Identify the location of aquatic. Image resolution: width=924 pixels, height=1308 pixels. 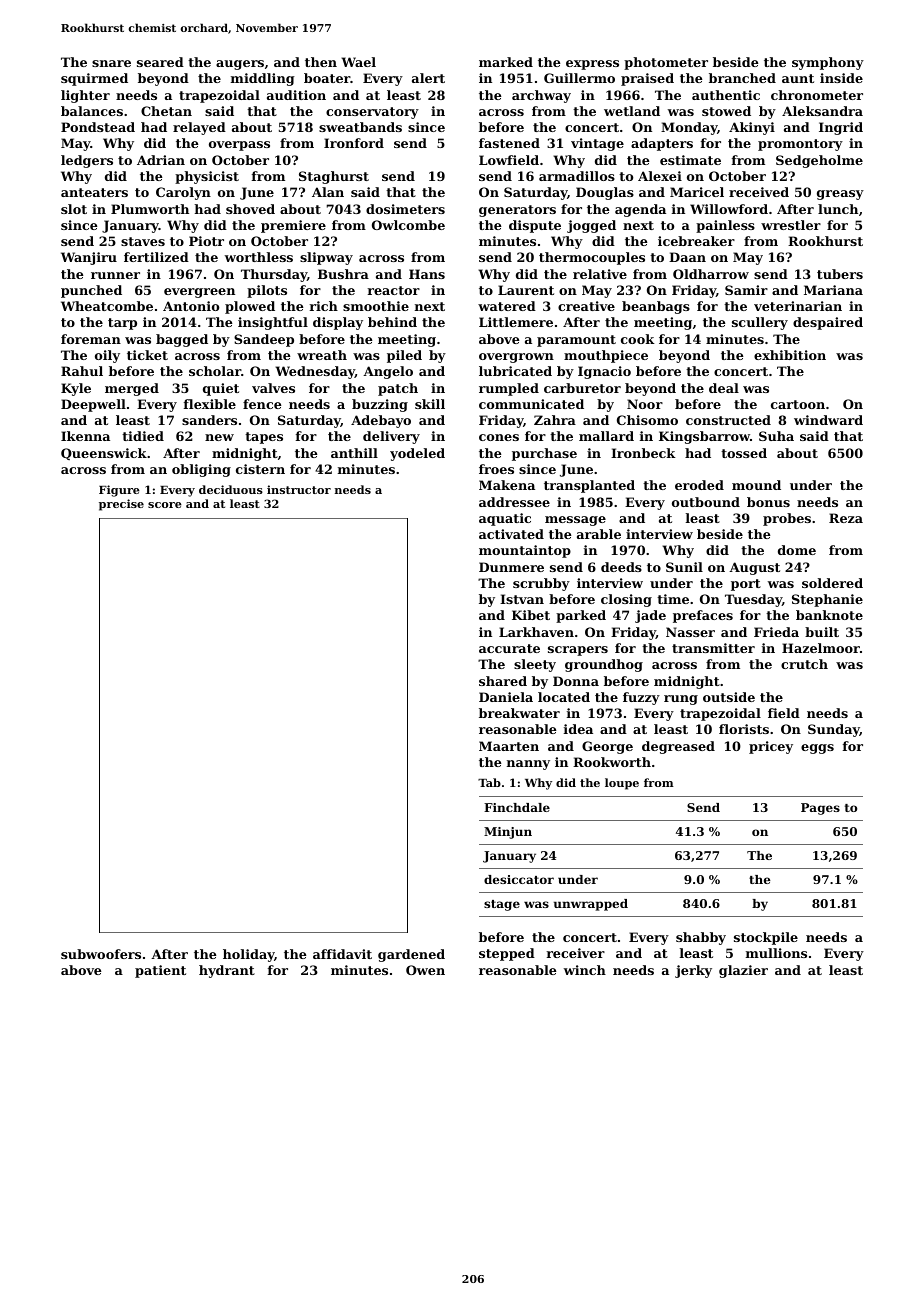
(505, 519).
